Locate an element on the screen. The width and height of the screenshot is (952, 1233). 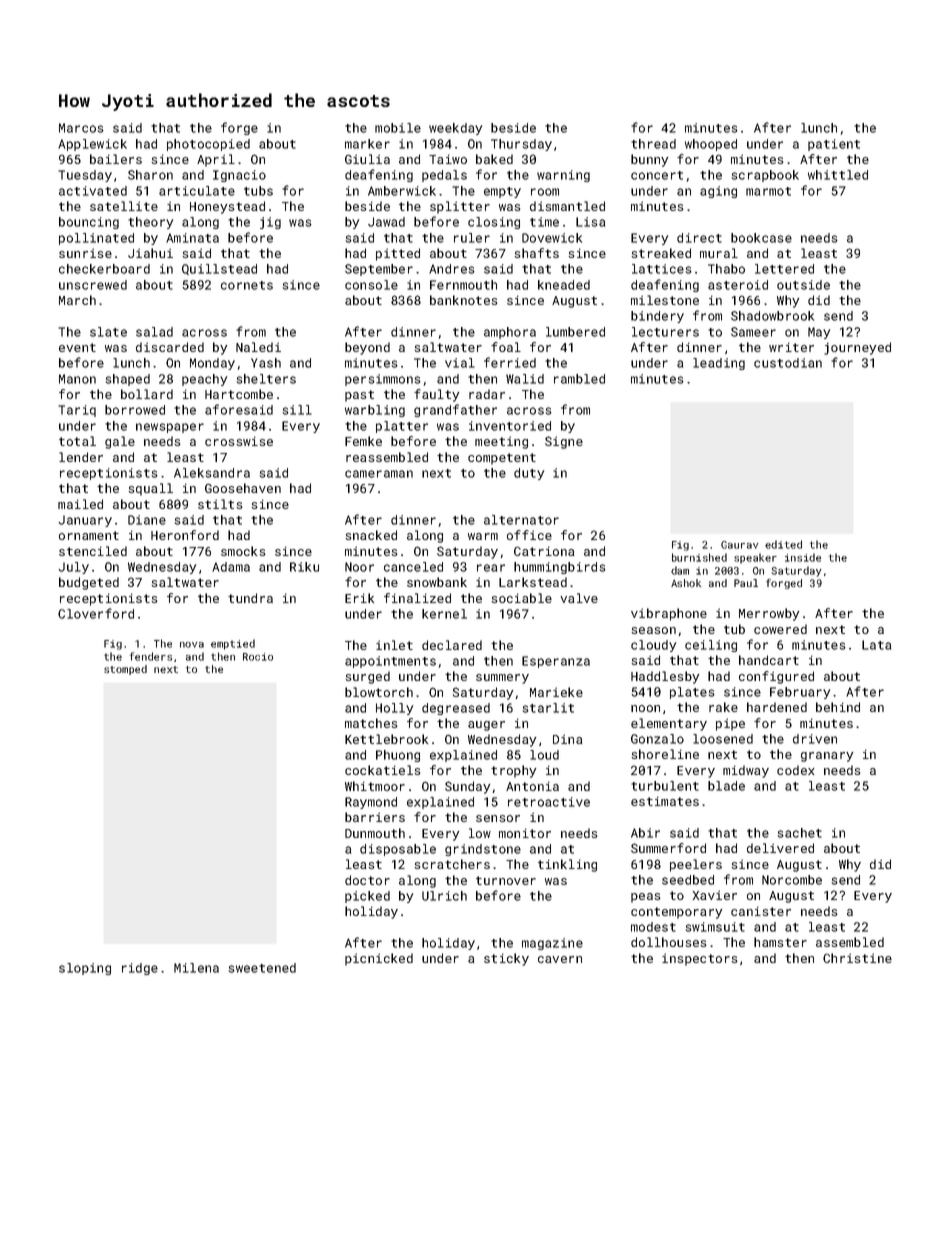
Tuesday is located at coordinates (85, 176).
